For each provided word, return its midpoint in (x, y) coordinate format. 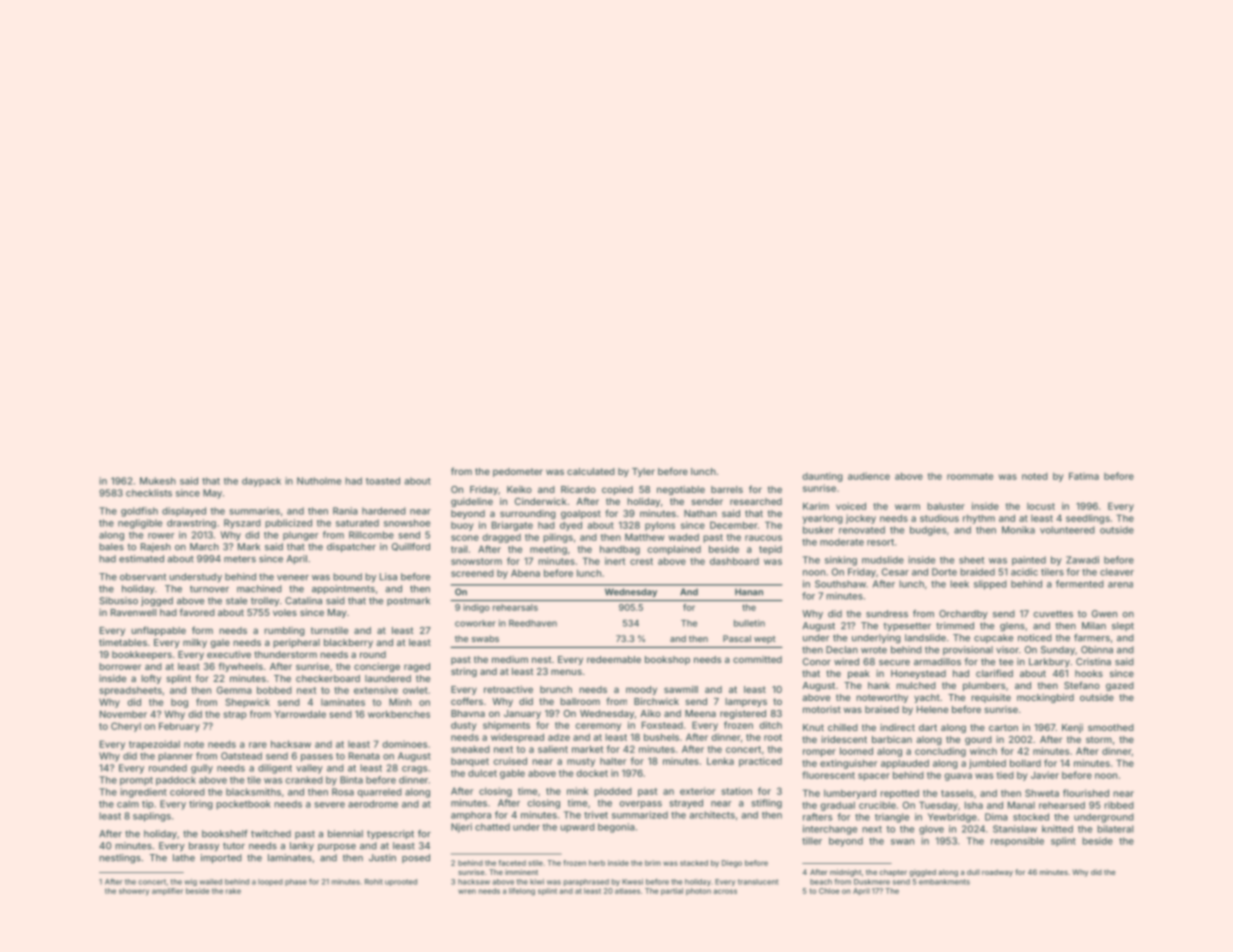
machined (259, 589)
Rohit (374, 882)
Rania (345, 511)
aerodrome (373, 804)
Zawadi (1082, 560)
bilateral (1115, 829)
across (725, 891)
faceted (512, 863)
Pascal (737, 638)
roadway (997, 873)
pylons (660, 526)
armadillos (937, 662)
